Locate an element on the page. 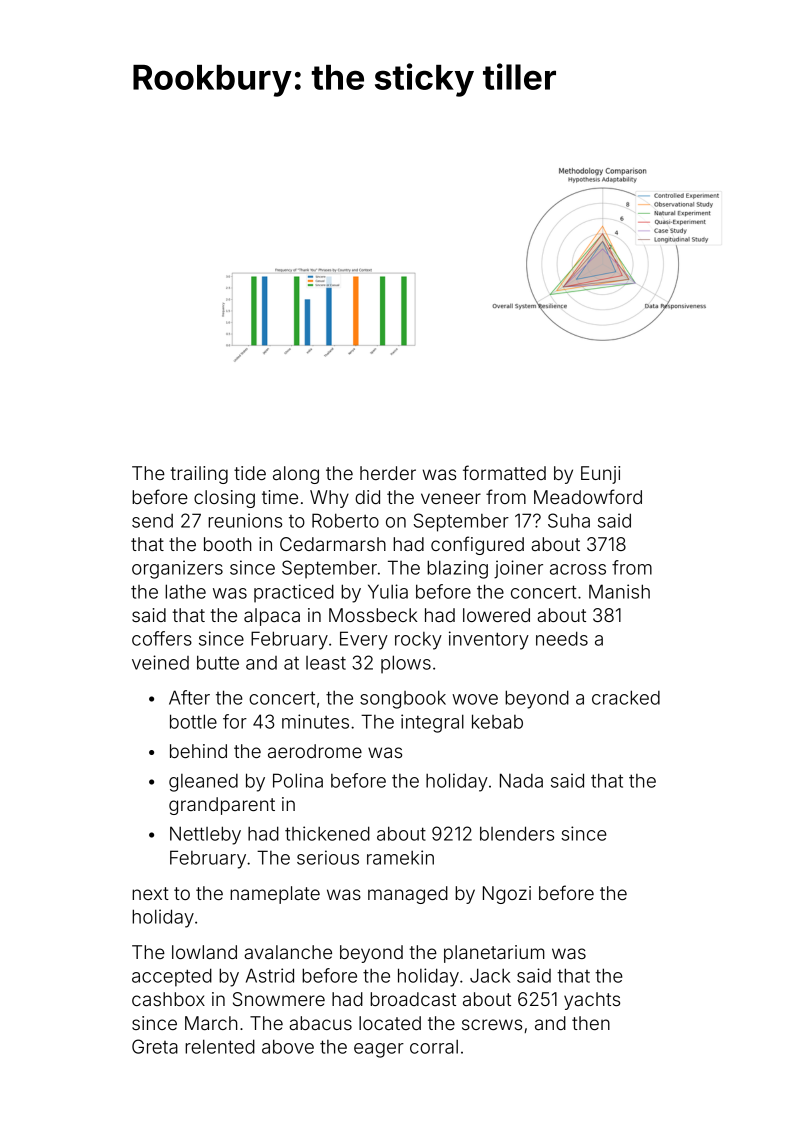 This document has width=793, height=1126. Nettleby is located at coordinates (205, 835).
